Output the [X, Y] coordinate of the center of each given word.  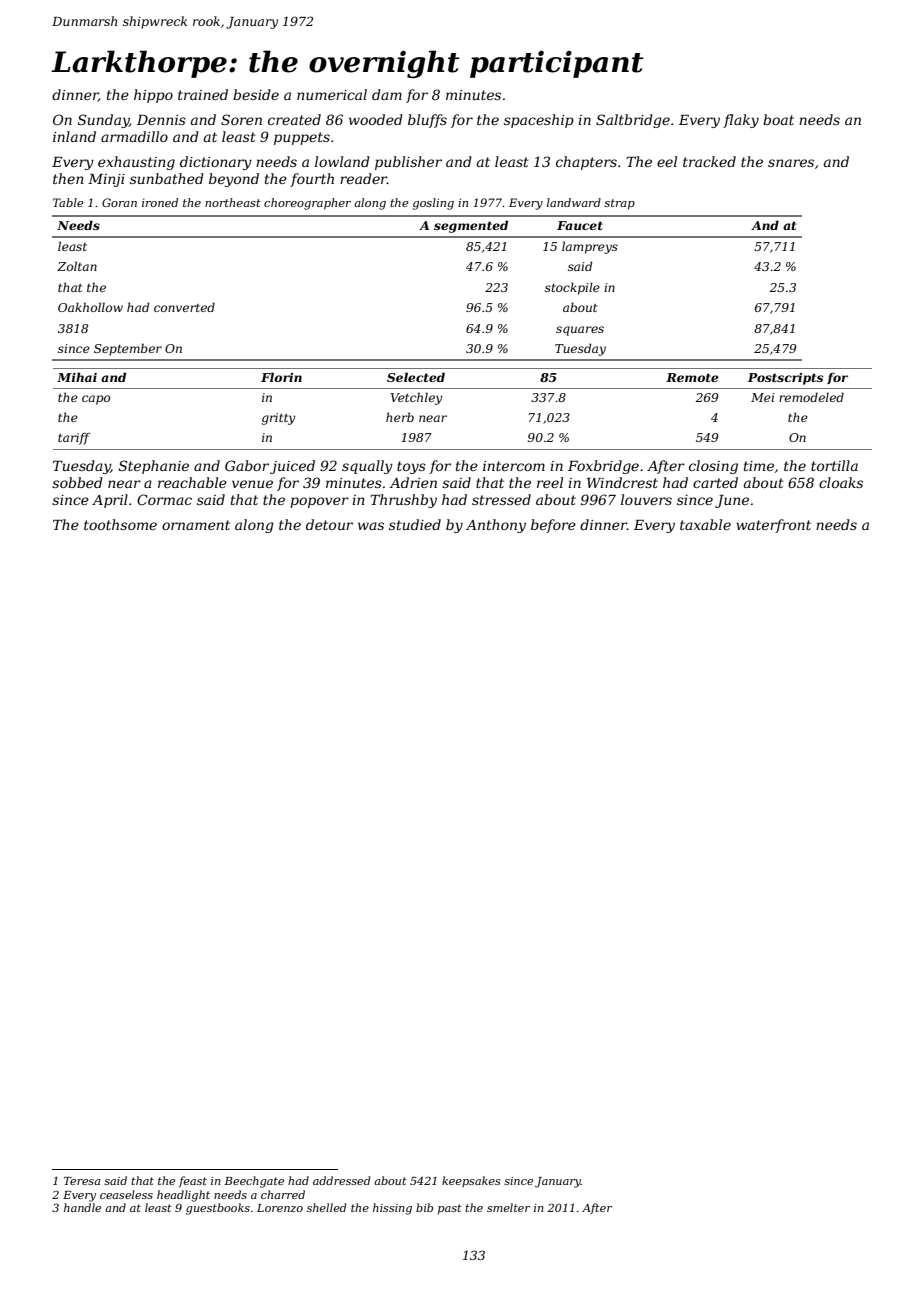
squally [367, 467]
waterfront [773, 526]
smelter [508, 1207]
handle [82, 1207]
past [450, 1209]
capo [96, 400]
